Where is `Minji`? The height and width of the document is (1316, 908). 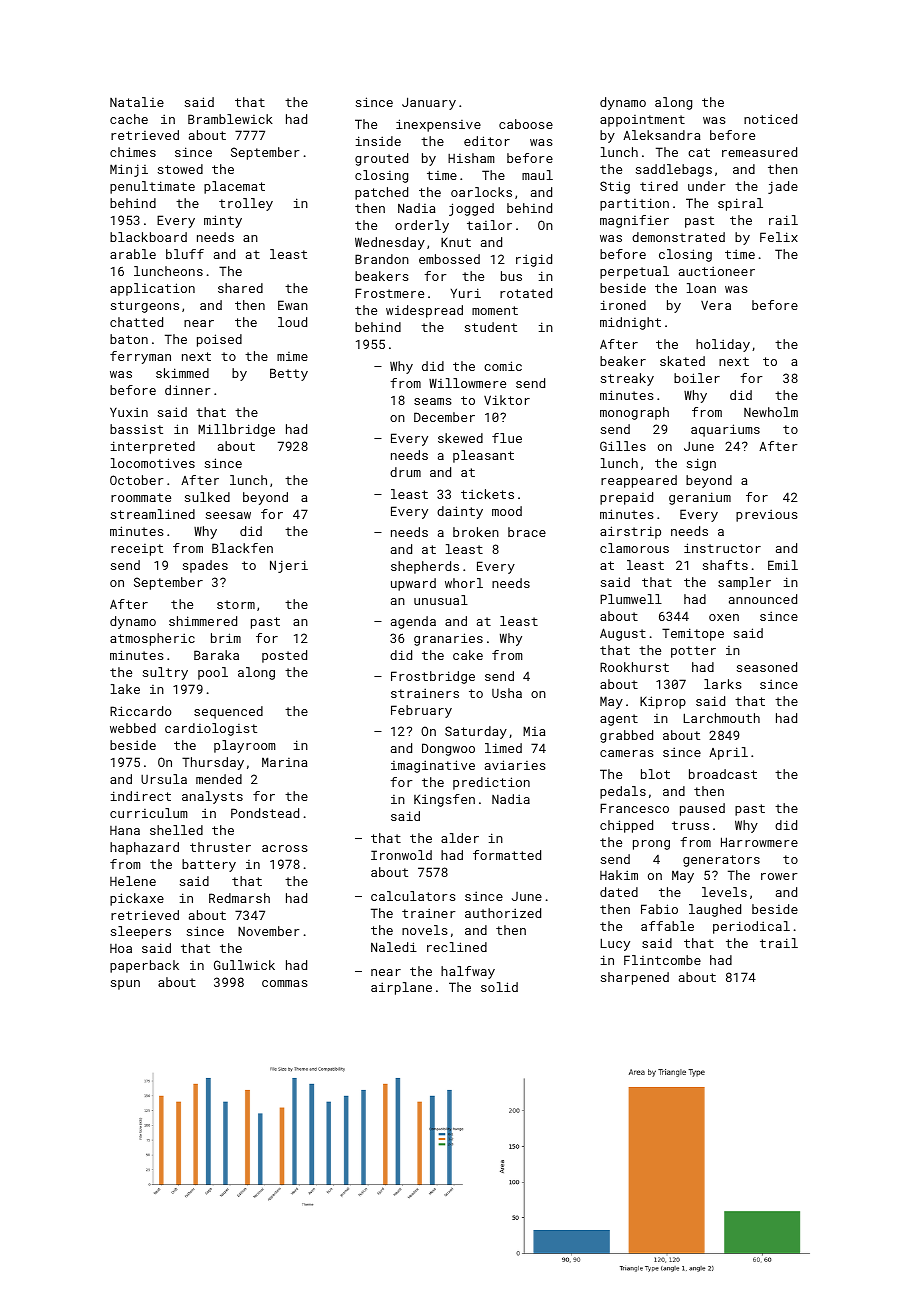
Minji is located at coordinates (129, 170).
